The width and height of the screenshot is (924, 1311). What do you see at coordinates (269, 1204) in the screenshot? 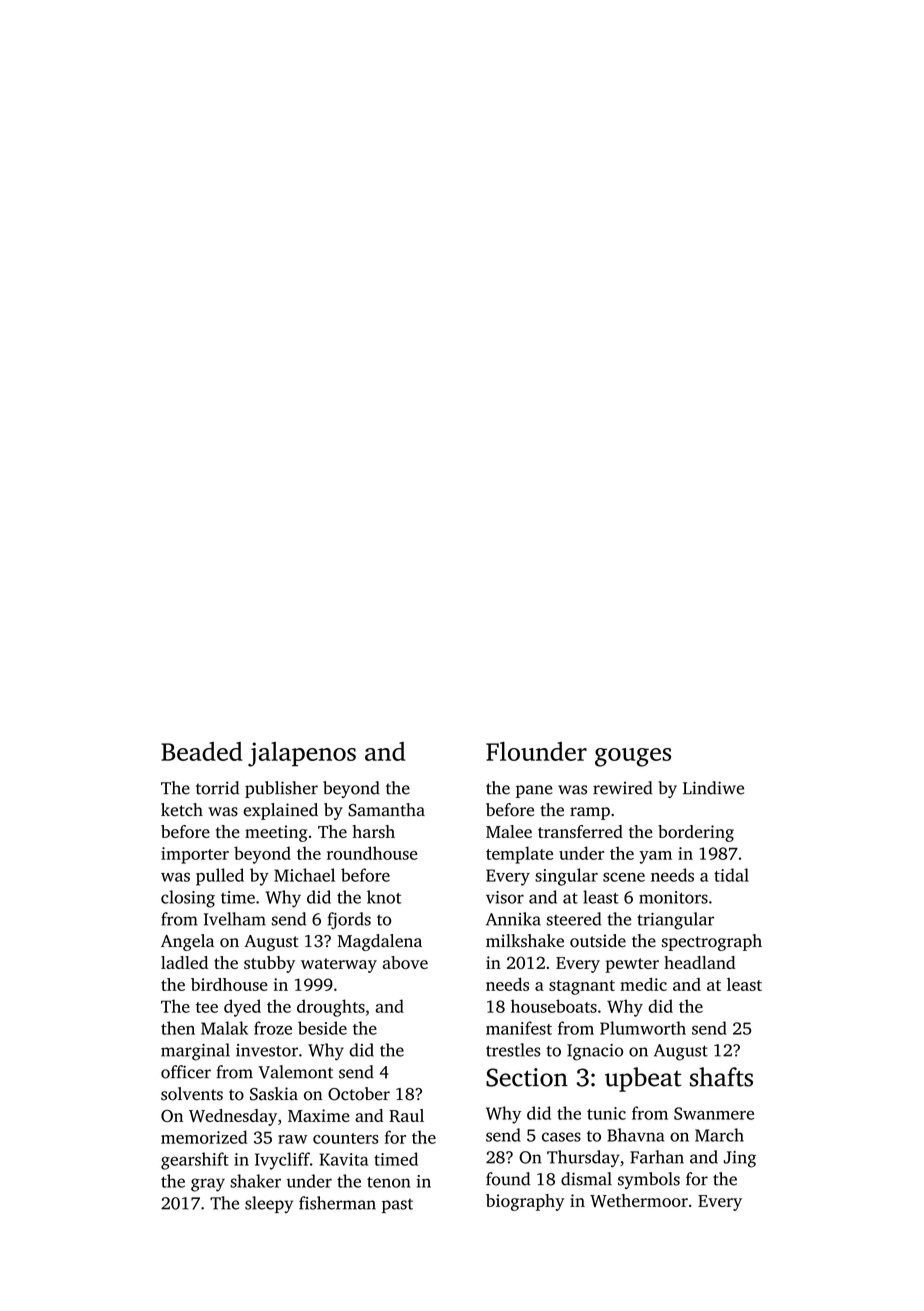
I see `sleepy` at bounding box center [269, 1204].
